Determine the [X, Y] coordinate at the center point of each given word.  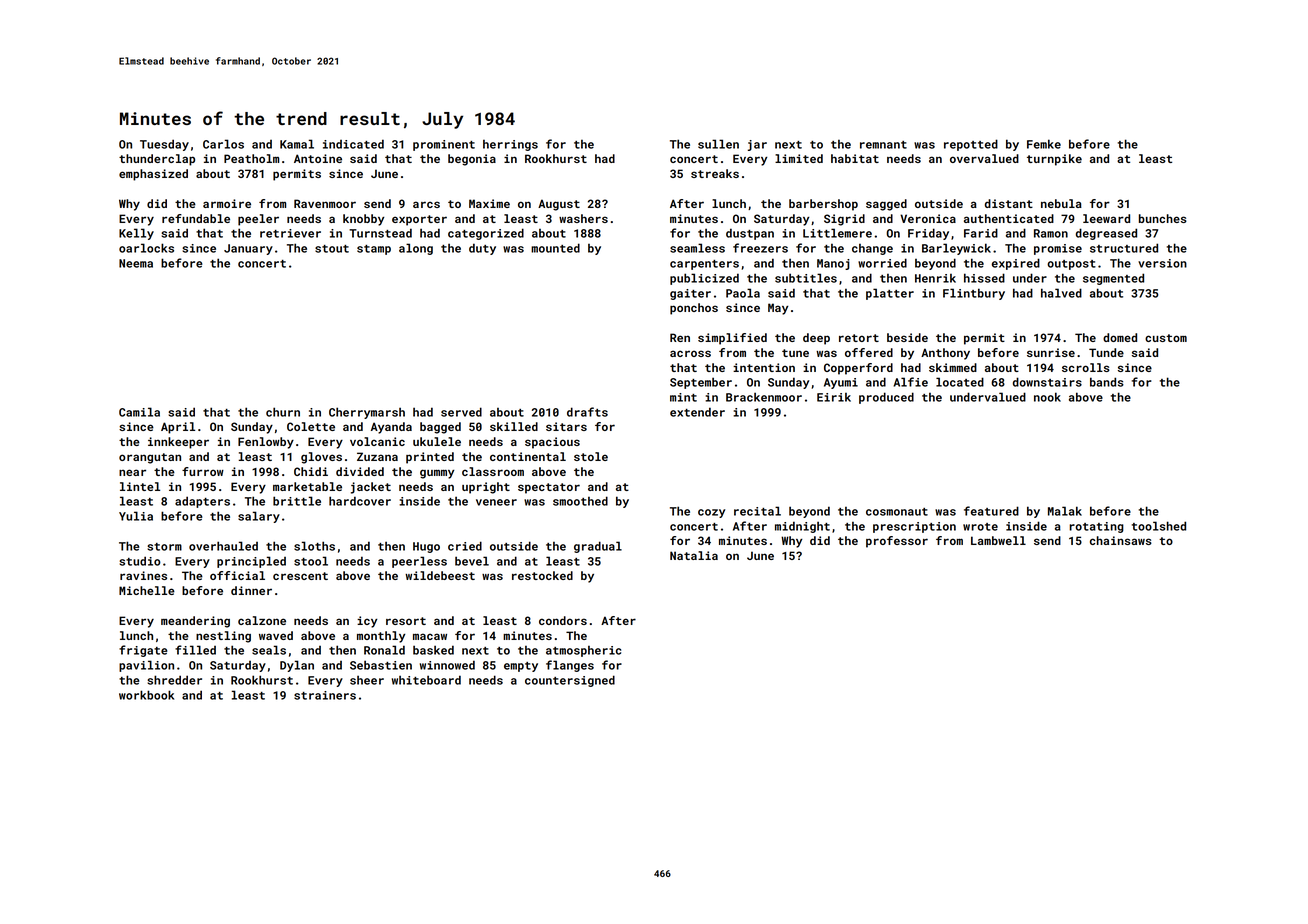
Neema [136, 263]
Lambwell [998, 540]
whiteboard [426, 680]
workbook [146, 695]
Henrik [935, 278]
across [690, 353]
